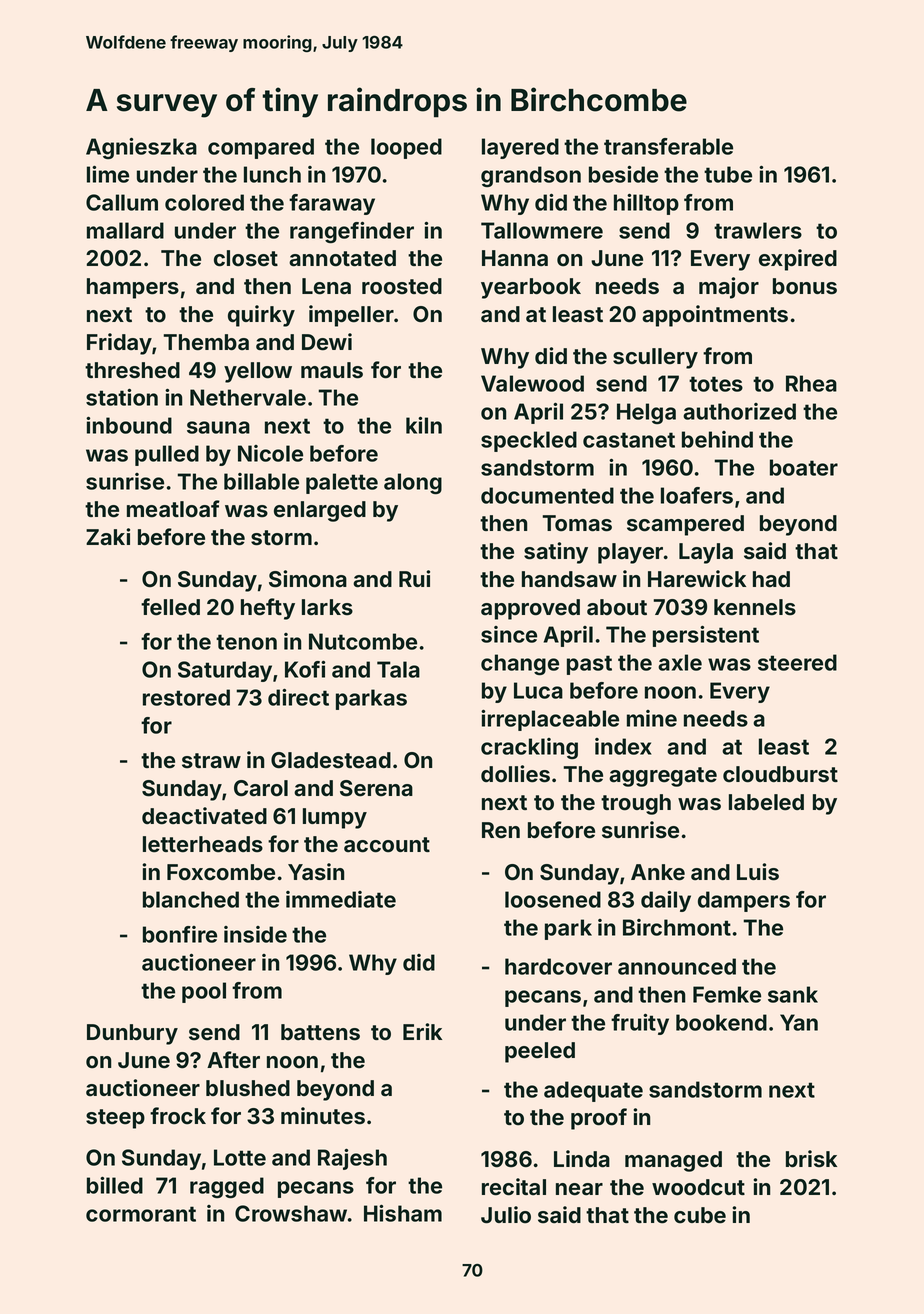 The height and width of the document is (1314, 924). I want to click on minutes, so click(323, 1116).
